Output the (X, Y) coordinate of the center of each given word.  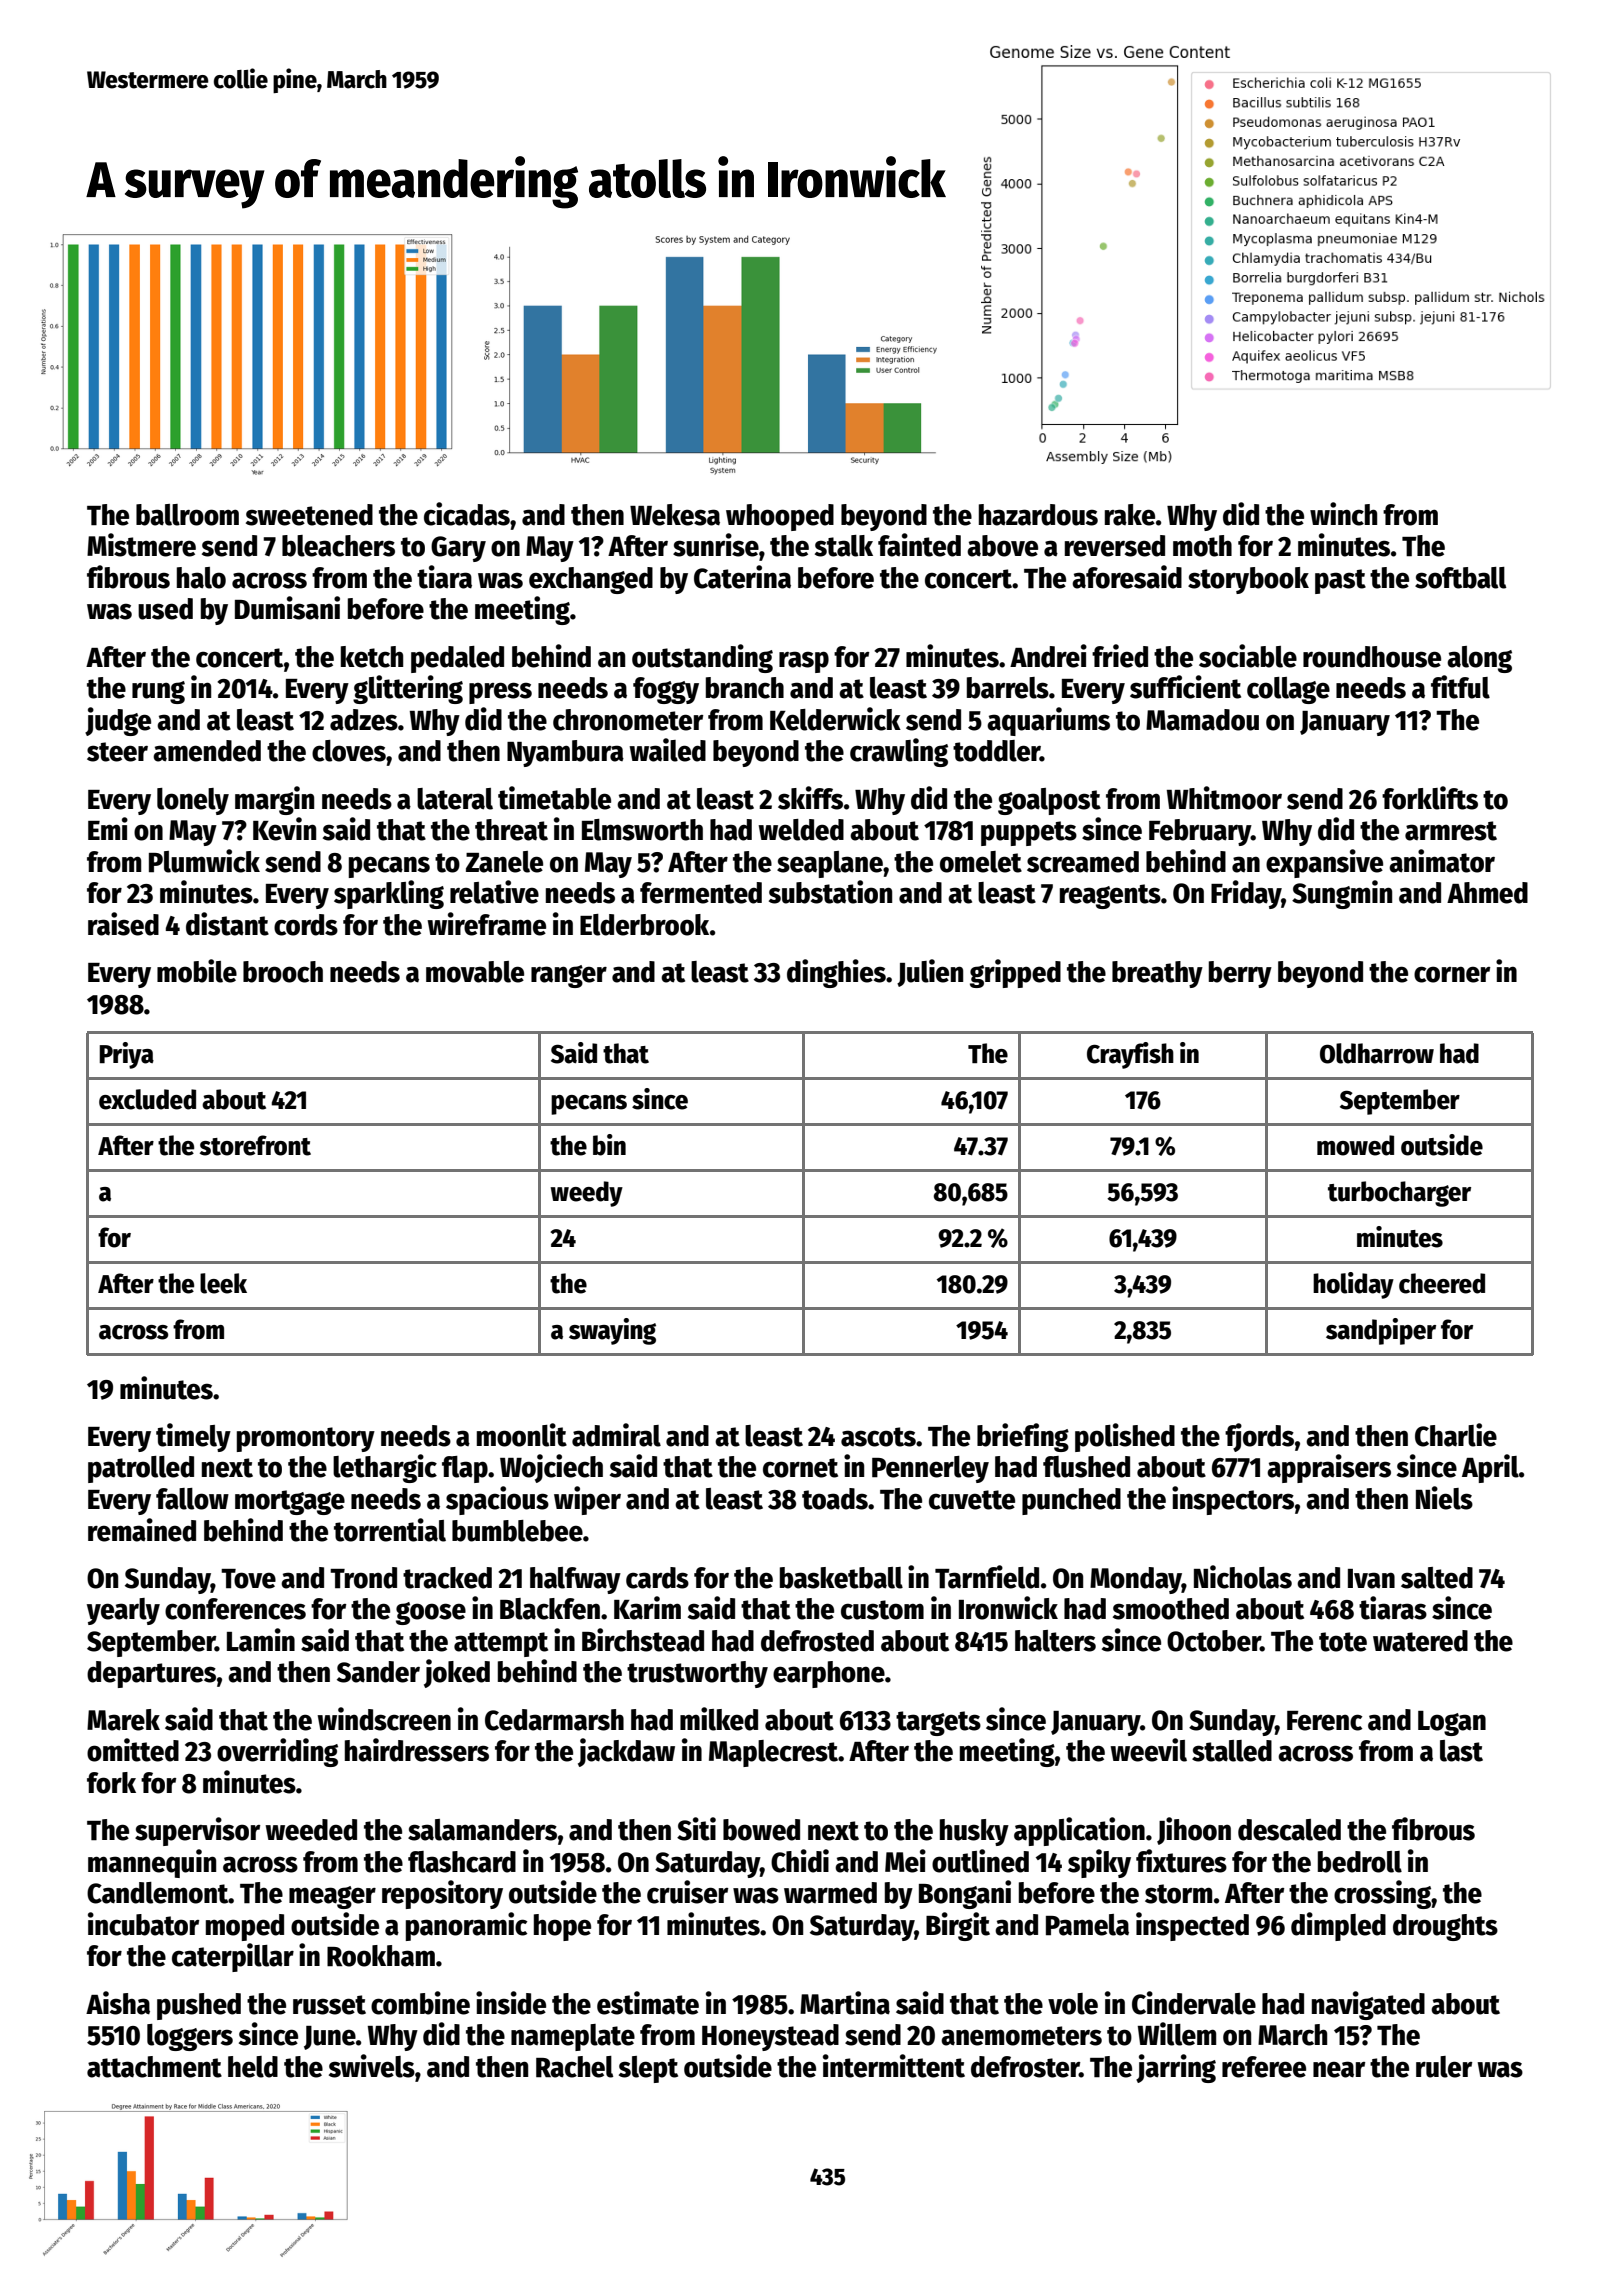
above (1002, 546)
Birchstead (643, 1640)
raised (123, 924)
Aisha (118, 2003)
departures (151, 1674)
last (1461, 1751)
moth (1202, 546)
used (165, 609)
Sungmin (1342, 894)
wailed (667, 750)
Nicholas (1243, 1577)
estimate (648, 2003)
